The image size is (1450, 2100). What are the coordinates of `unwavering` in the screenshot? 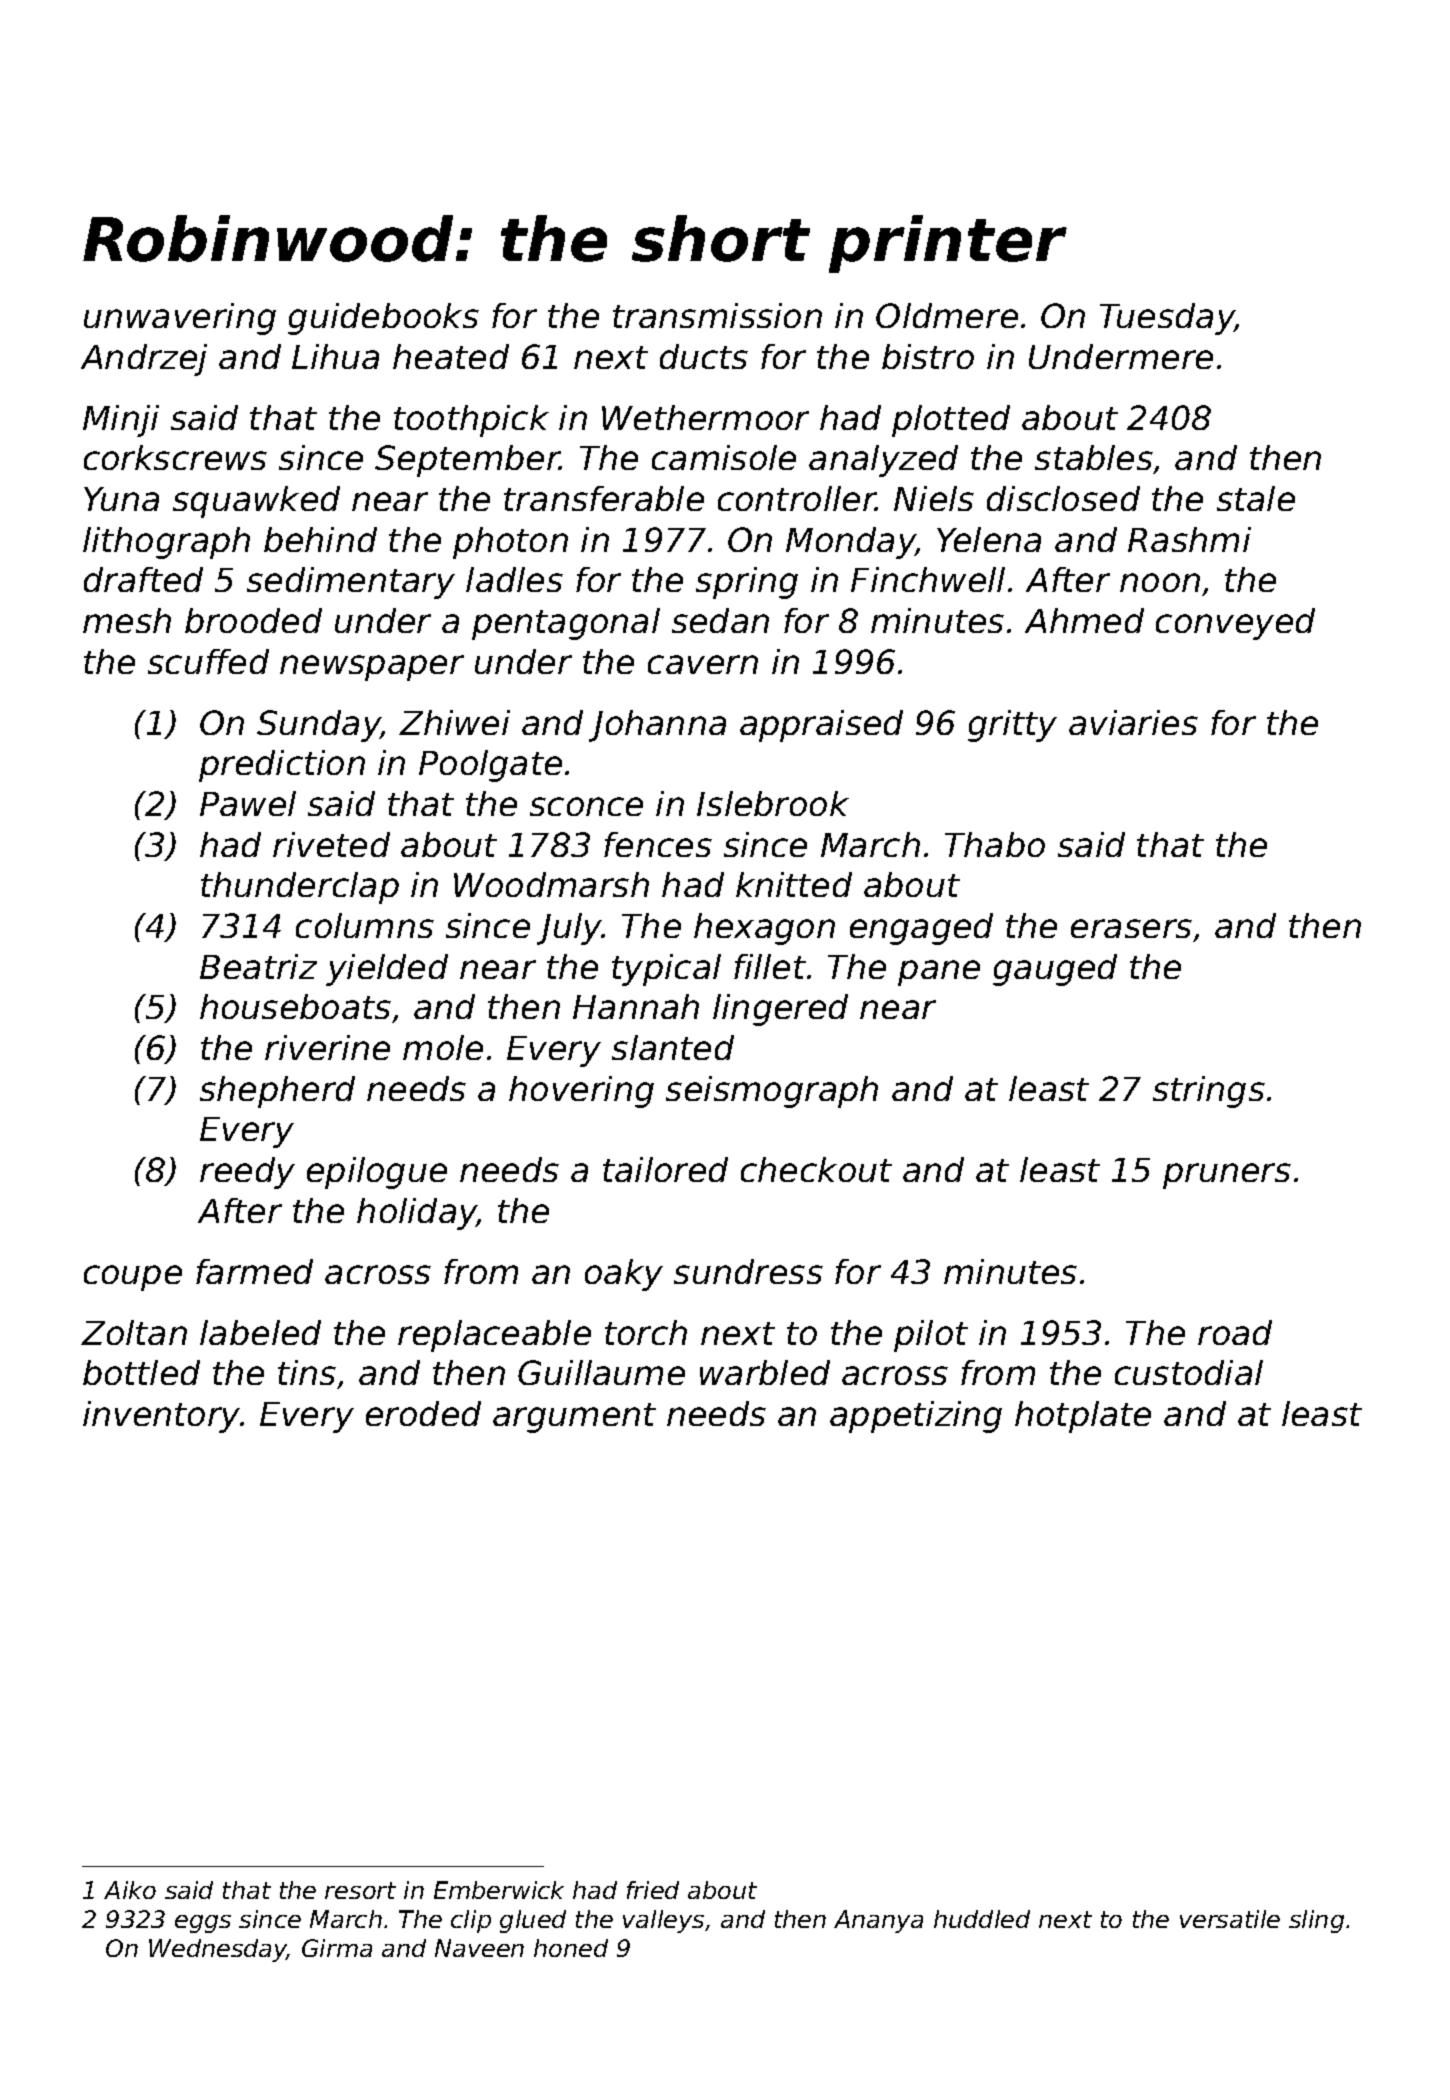 It's located at (180, 319).
